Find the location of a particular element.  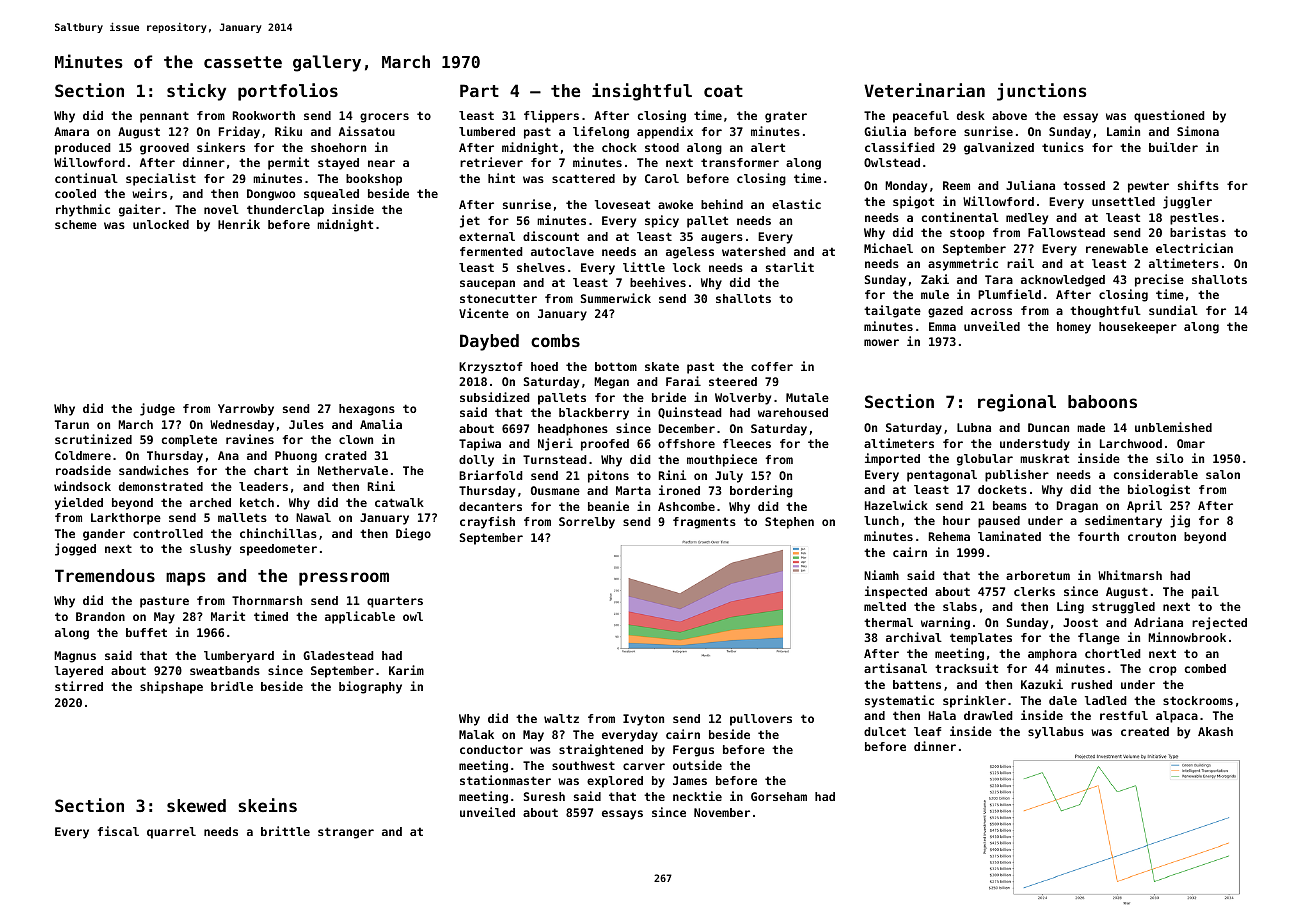

junctions is located at coordinates (1041, 92).
